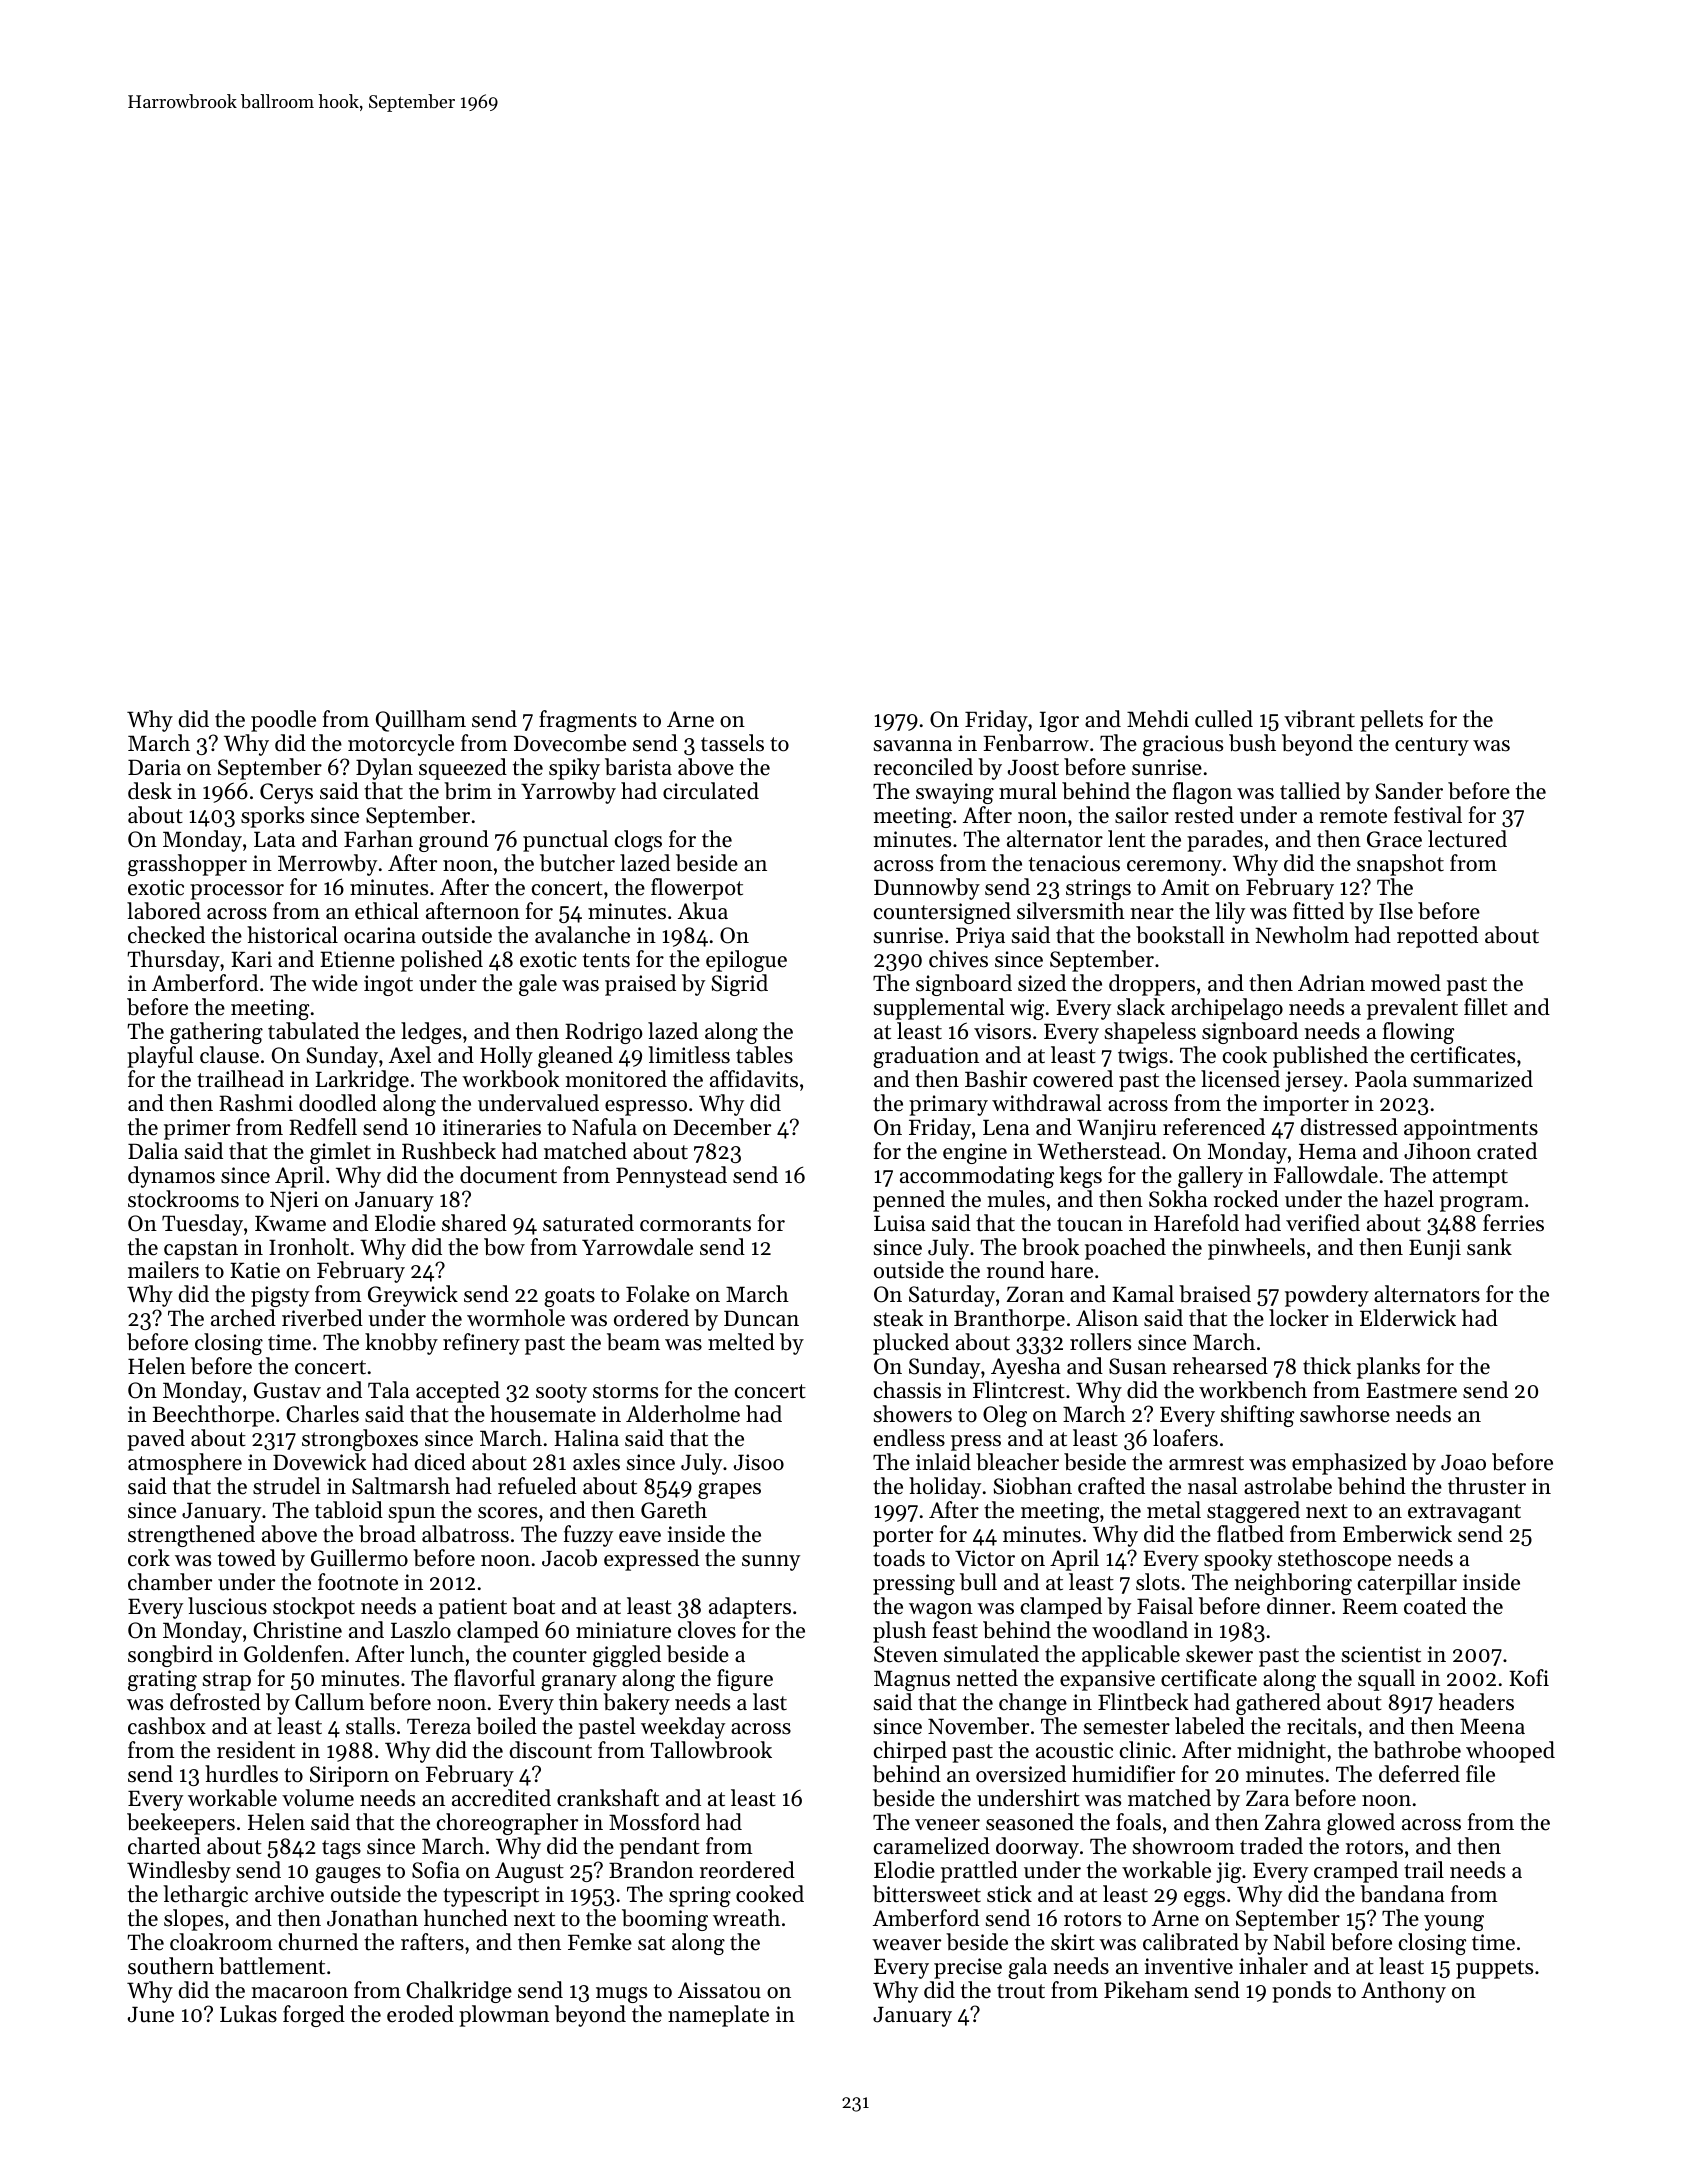 The height and width of the document is (2178, 1683). What do you see at coordinates (491, 1896) in the document?
I see `typescript` at bounding box center [491, 1896].
